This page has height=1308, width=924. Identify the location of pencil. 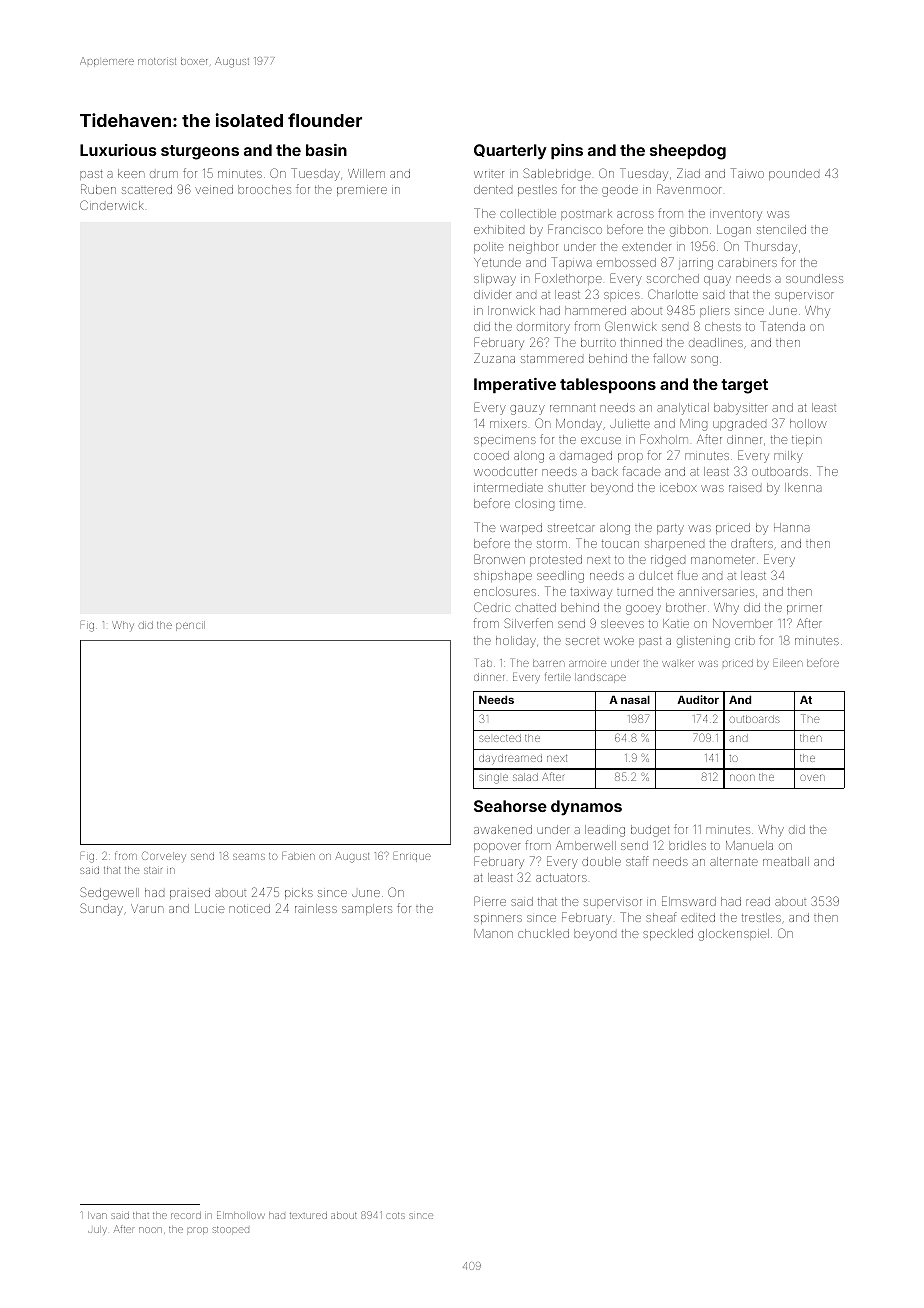
(190, 626).
